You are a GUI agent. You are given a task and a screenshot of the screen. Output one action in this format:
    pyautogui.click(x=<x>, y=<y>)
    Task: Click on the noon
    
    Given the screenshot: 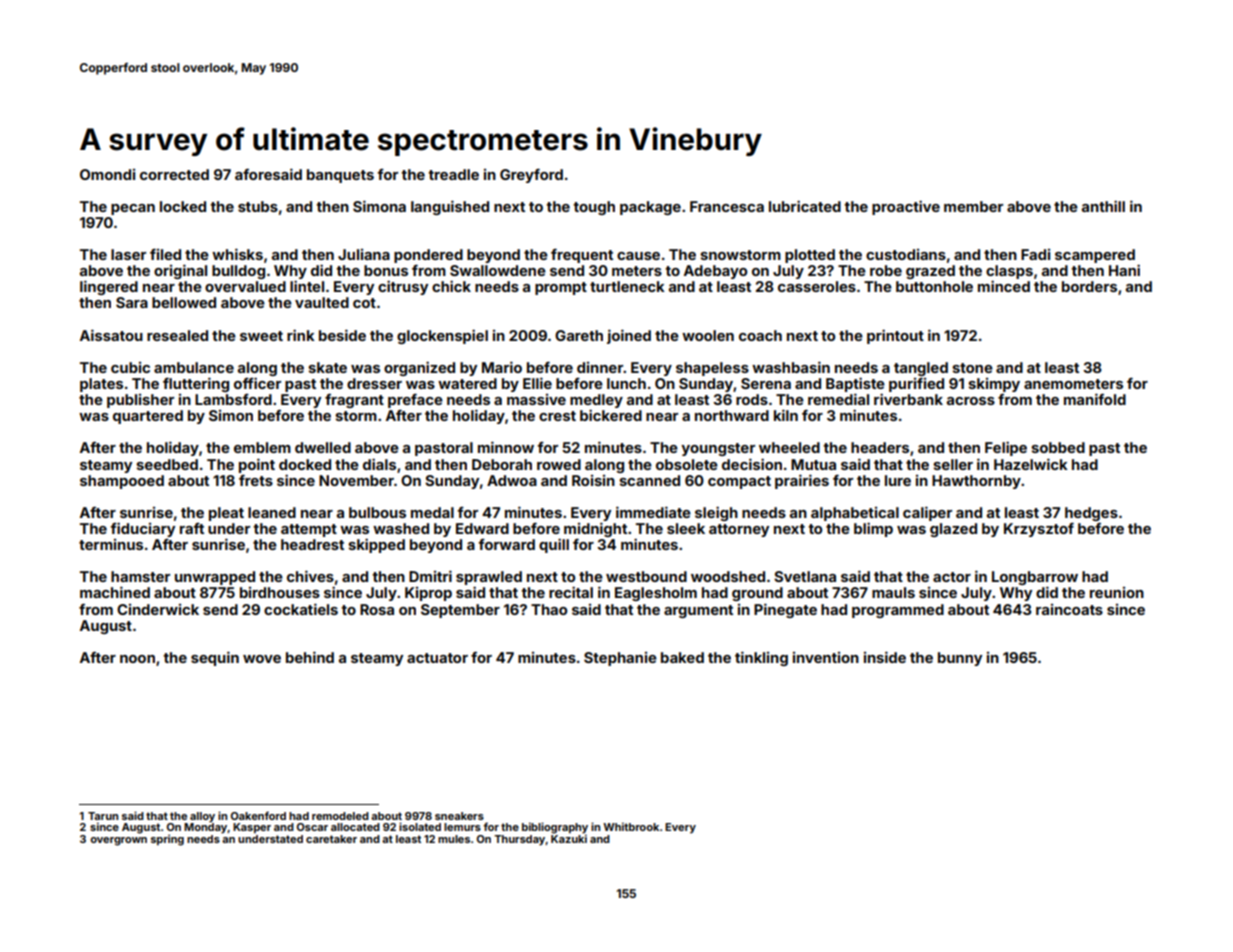 What is the action you would take?
    pyautogui.click(x=137, y=659)
